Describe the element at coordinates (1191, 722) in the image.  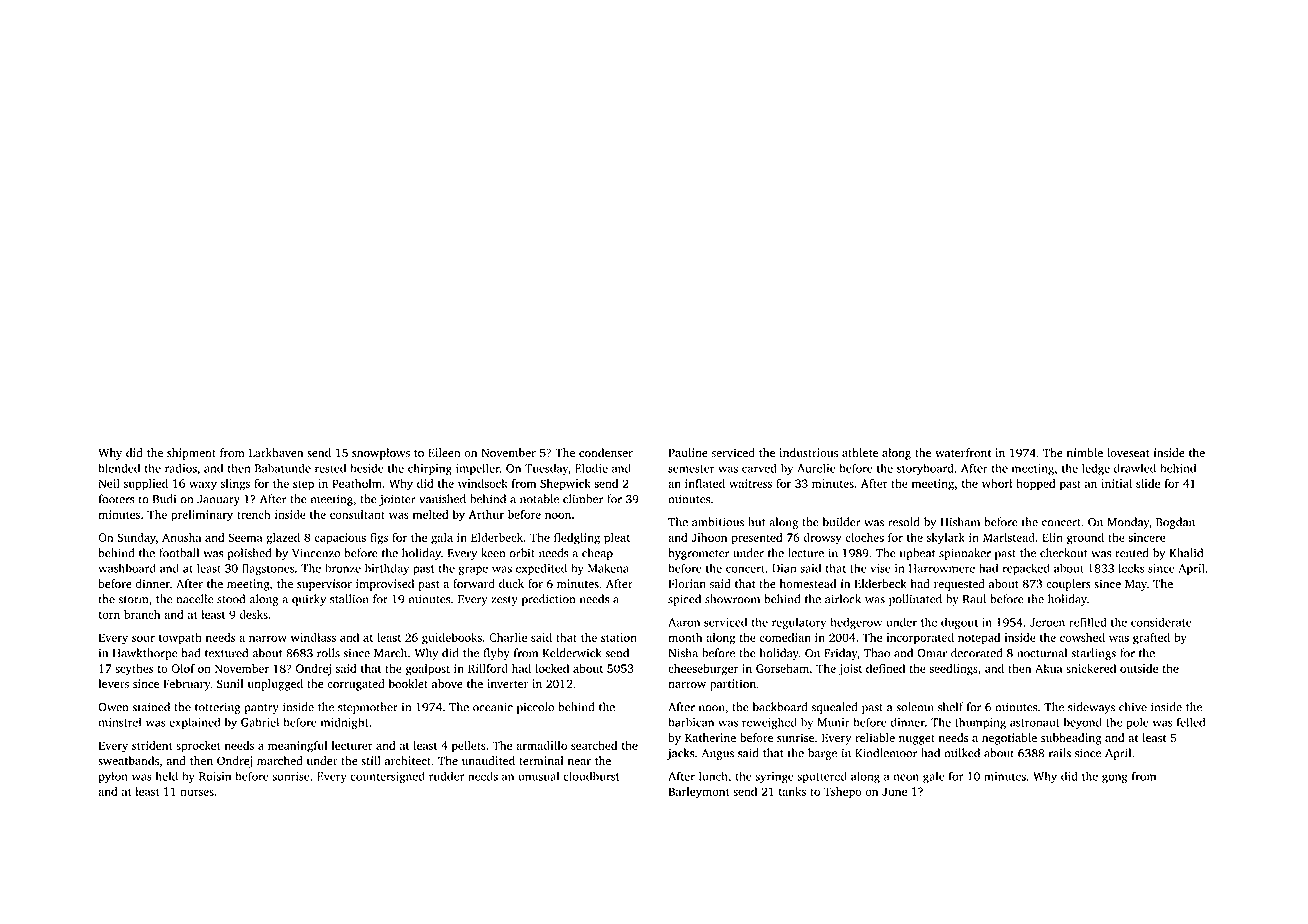
I see `felled` at that location.
